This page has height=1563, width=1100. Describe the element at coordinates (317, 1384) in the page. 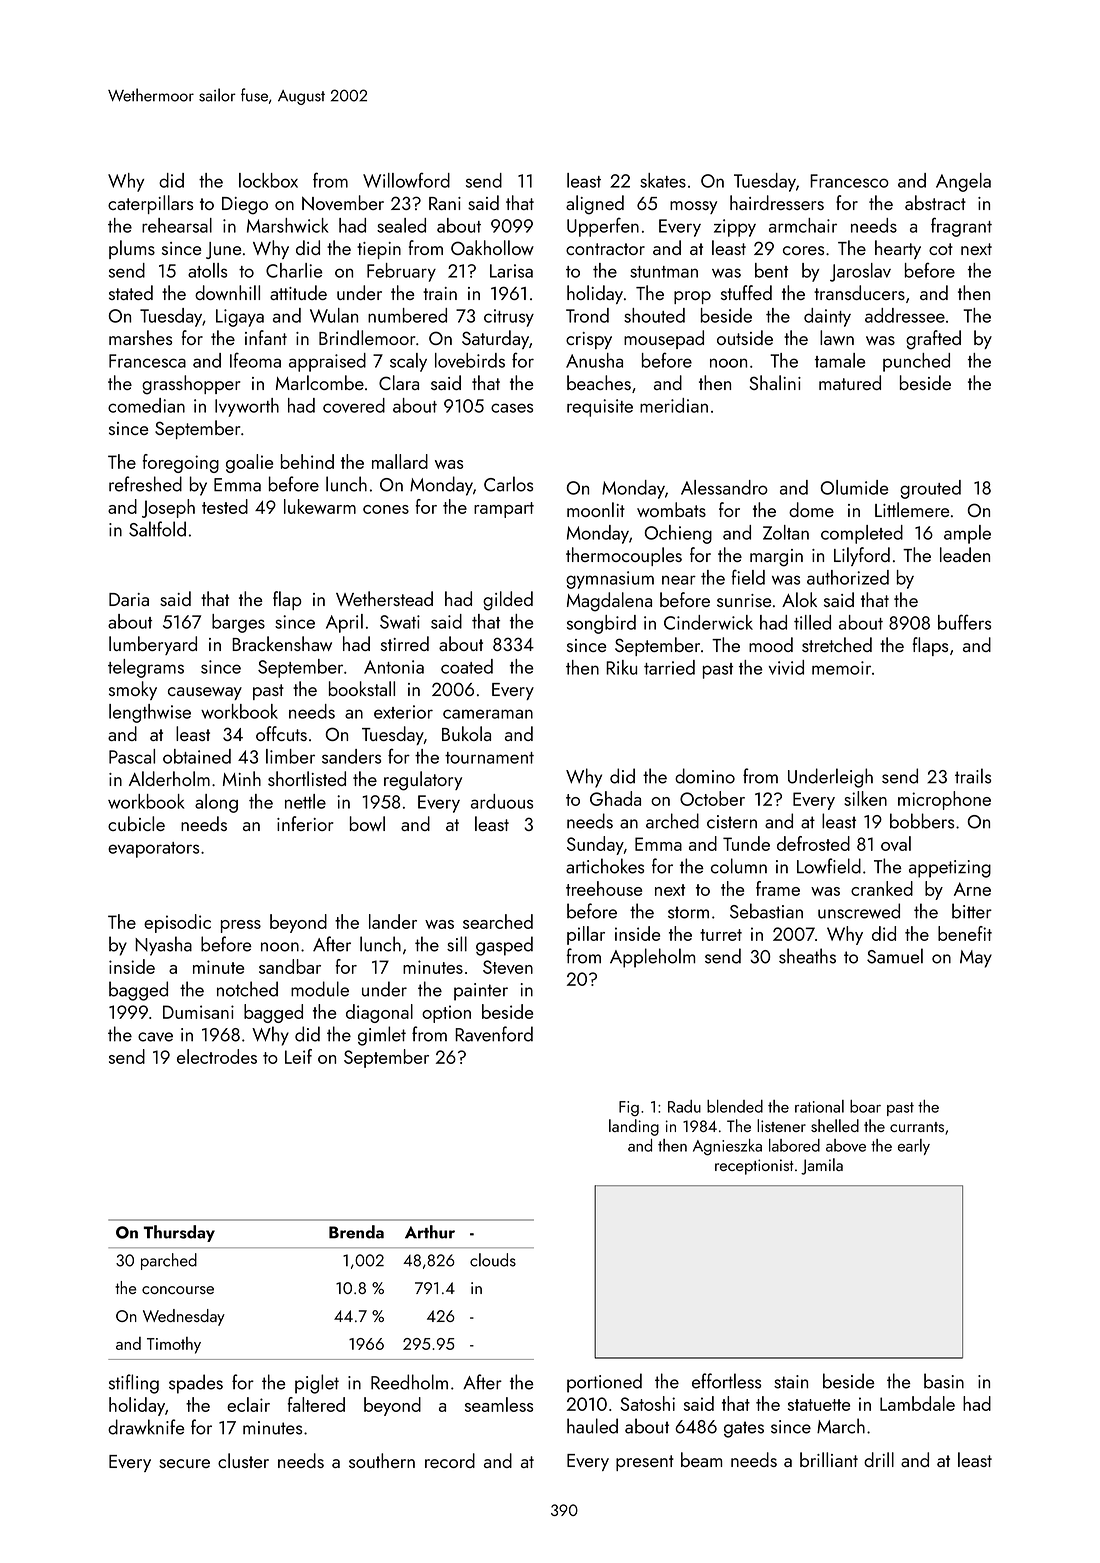

I see `piglet` at that location.
